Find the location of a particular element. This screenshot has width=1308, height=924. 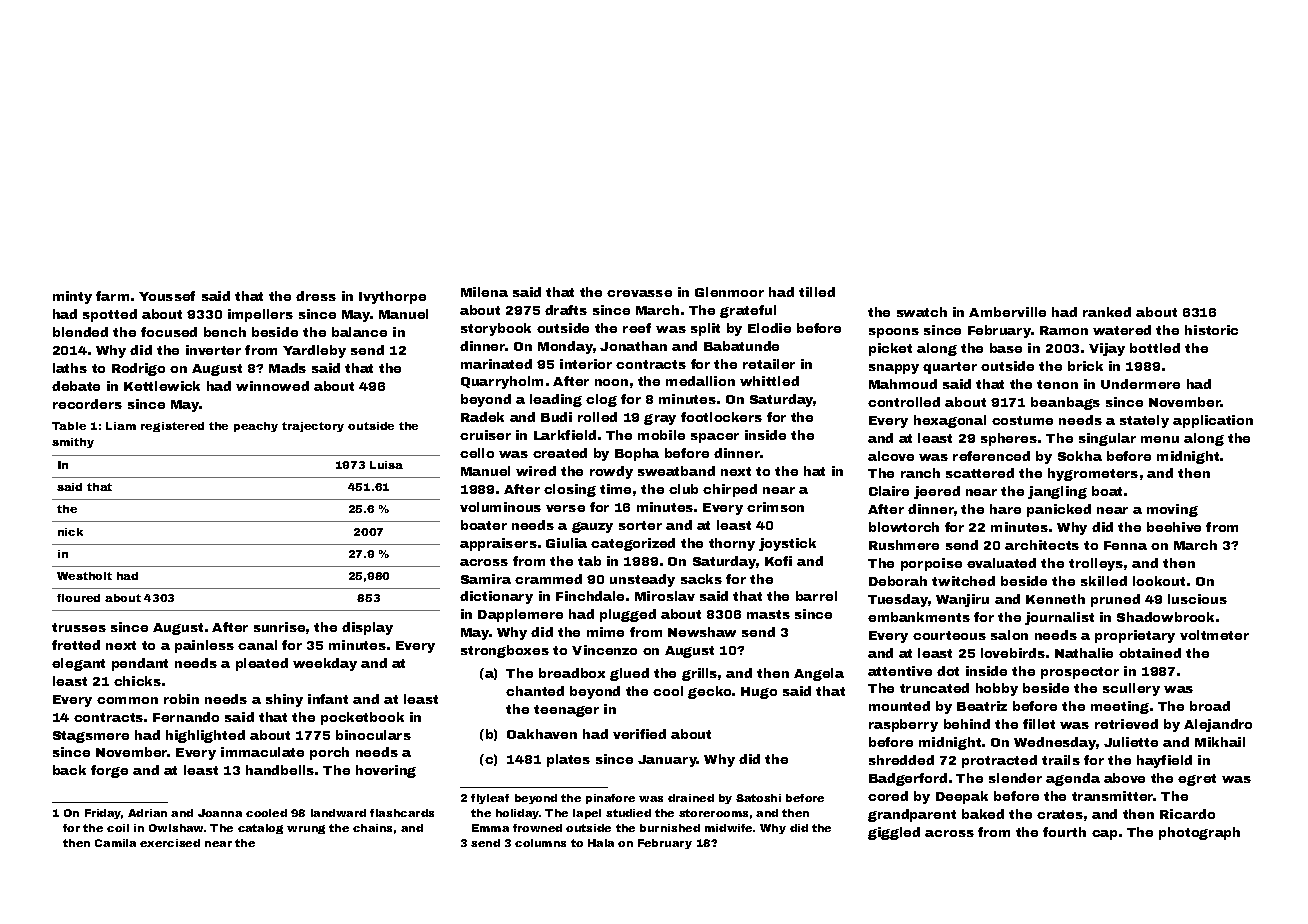

hare is located at coordinates (1005, 509).
